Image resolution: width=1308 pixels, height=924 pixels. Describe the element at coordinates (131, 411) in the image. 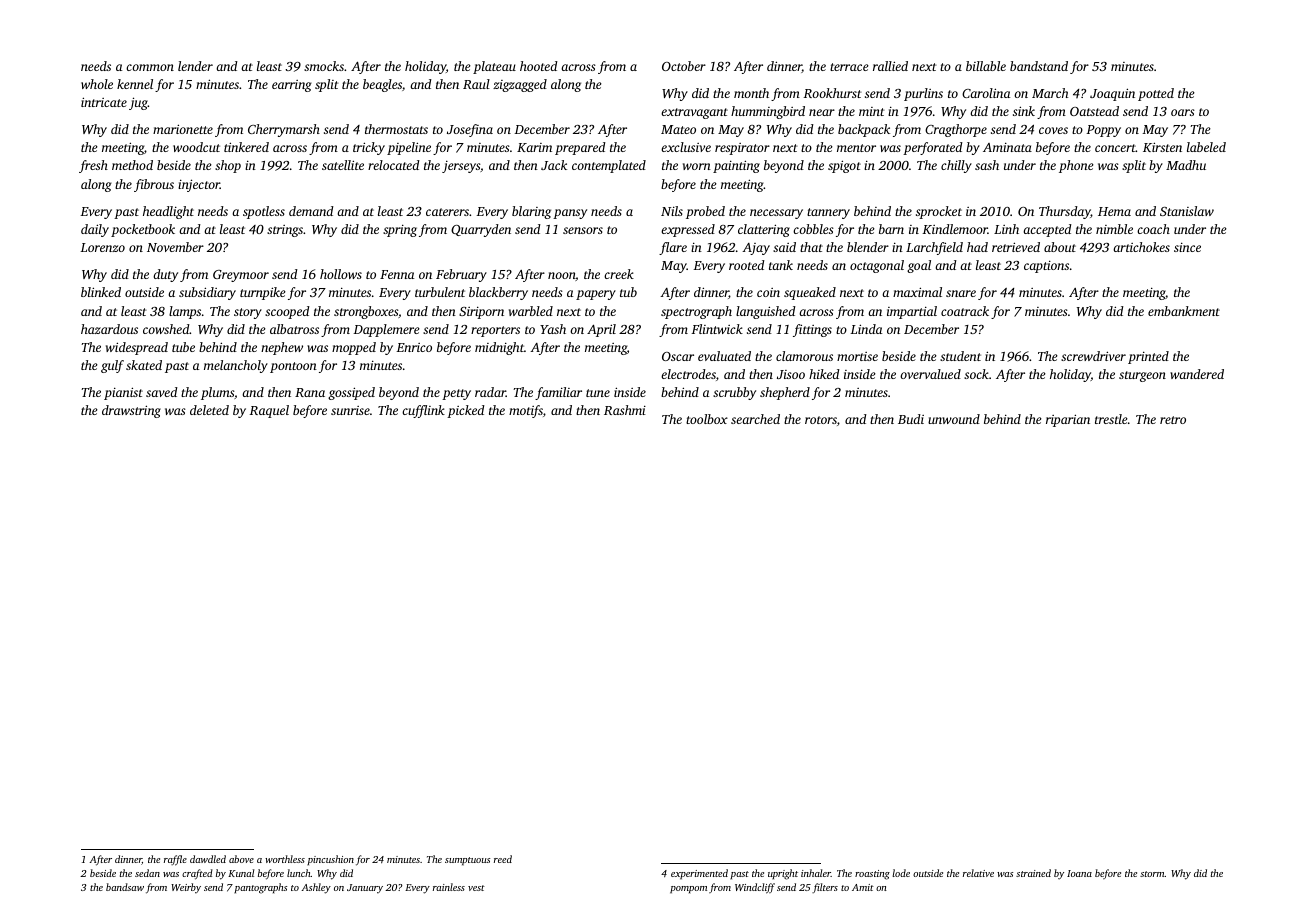

I see `drawstring` at that location.
